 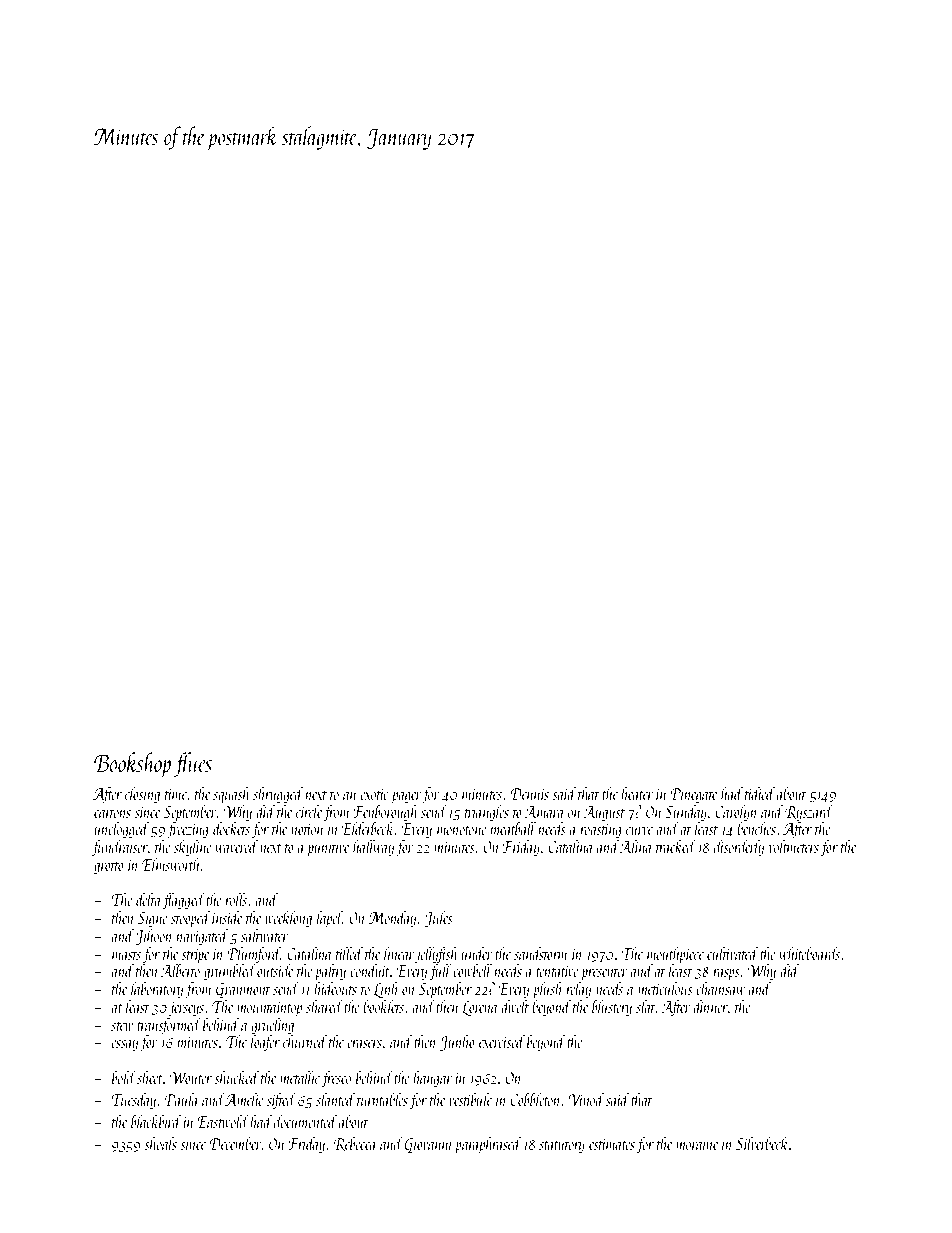 What do you see at coordinates (275, 970) in the page?
I see `outside` at bounding box center [275, 970].
